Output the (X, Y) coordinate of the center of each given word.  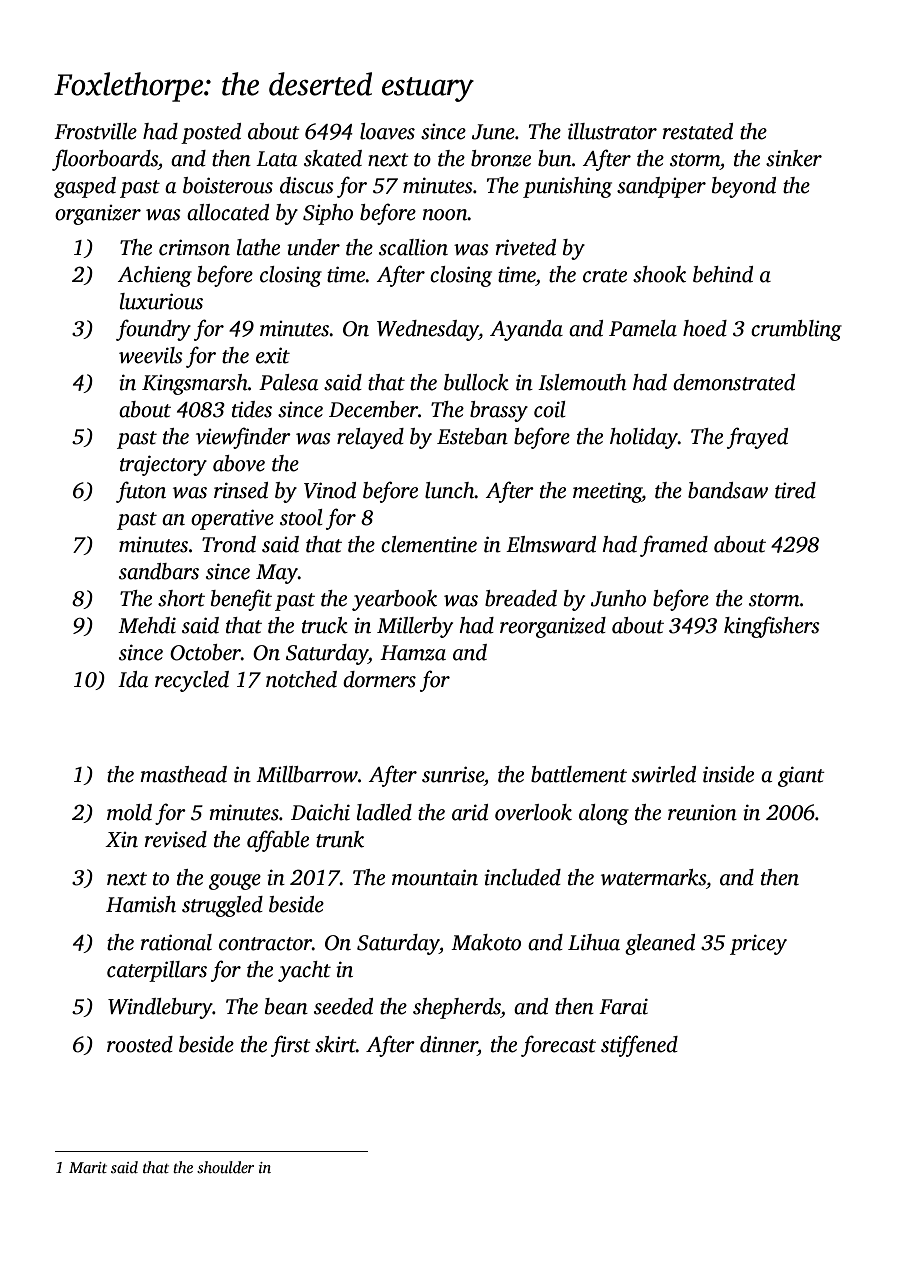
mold (129, 812)
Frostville (95, 131)
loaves (387, 131)
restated (698, 131)
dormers (379, 679)
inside (728, 774)
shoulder (225, 1167)
